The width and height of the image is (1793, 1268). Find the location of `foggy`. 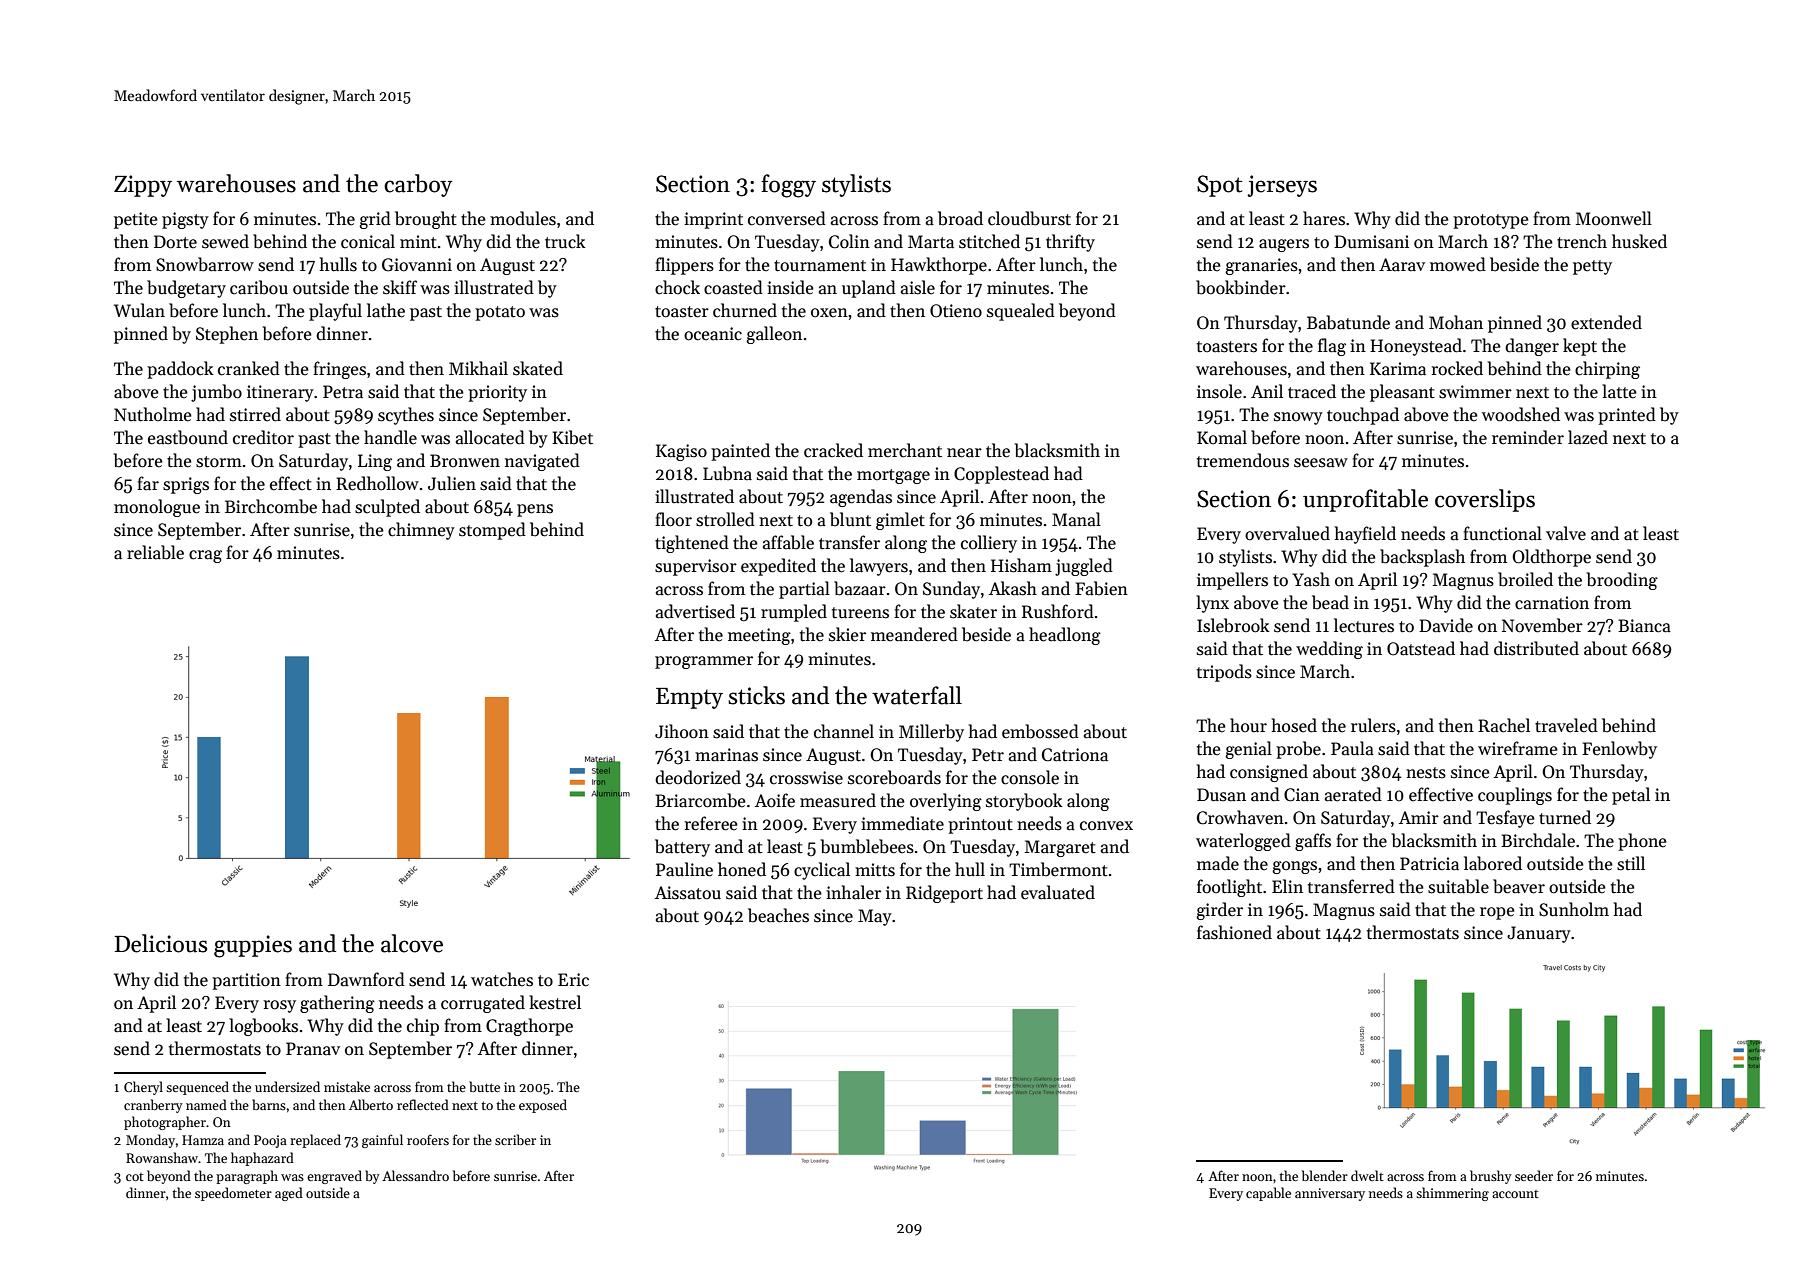

foggy is located at coordinates (788, 186).
